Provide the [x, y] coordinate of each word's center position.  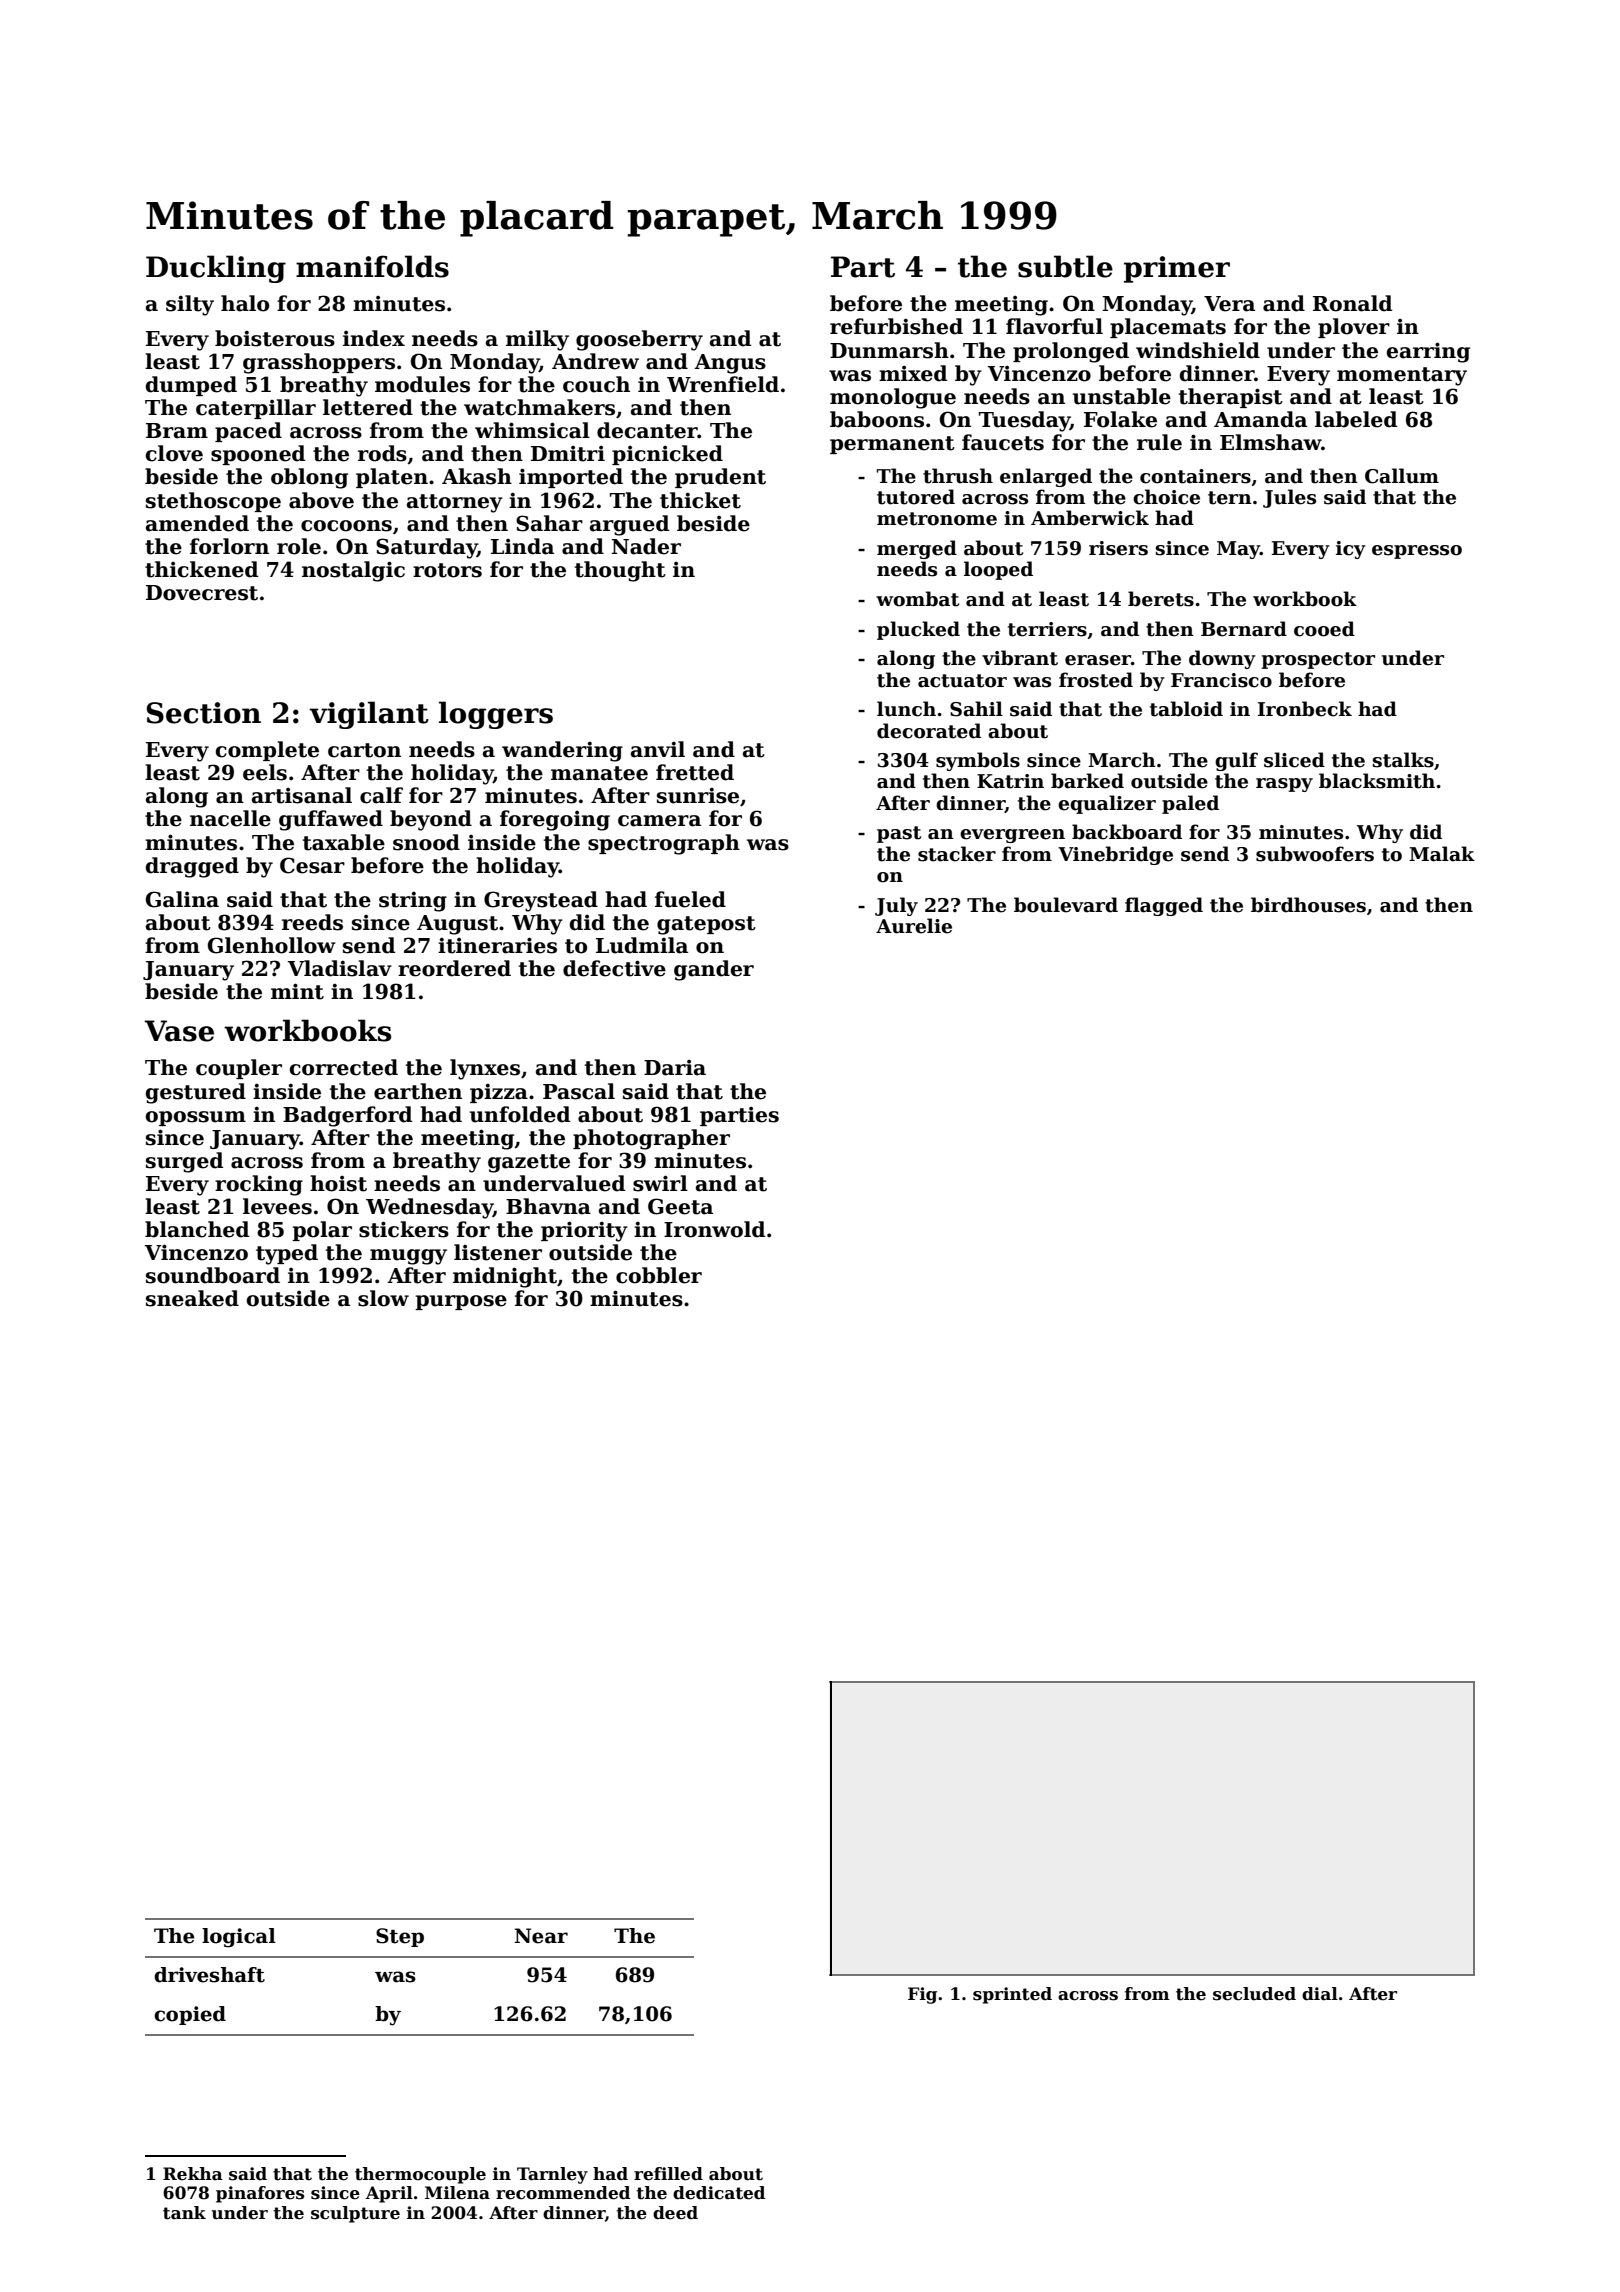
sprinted [1012, 1995]
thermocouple [420, 2175]
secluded [1254, 1994]
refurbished [896, 326]
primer [1177, 269]
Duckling [216, 269]
